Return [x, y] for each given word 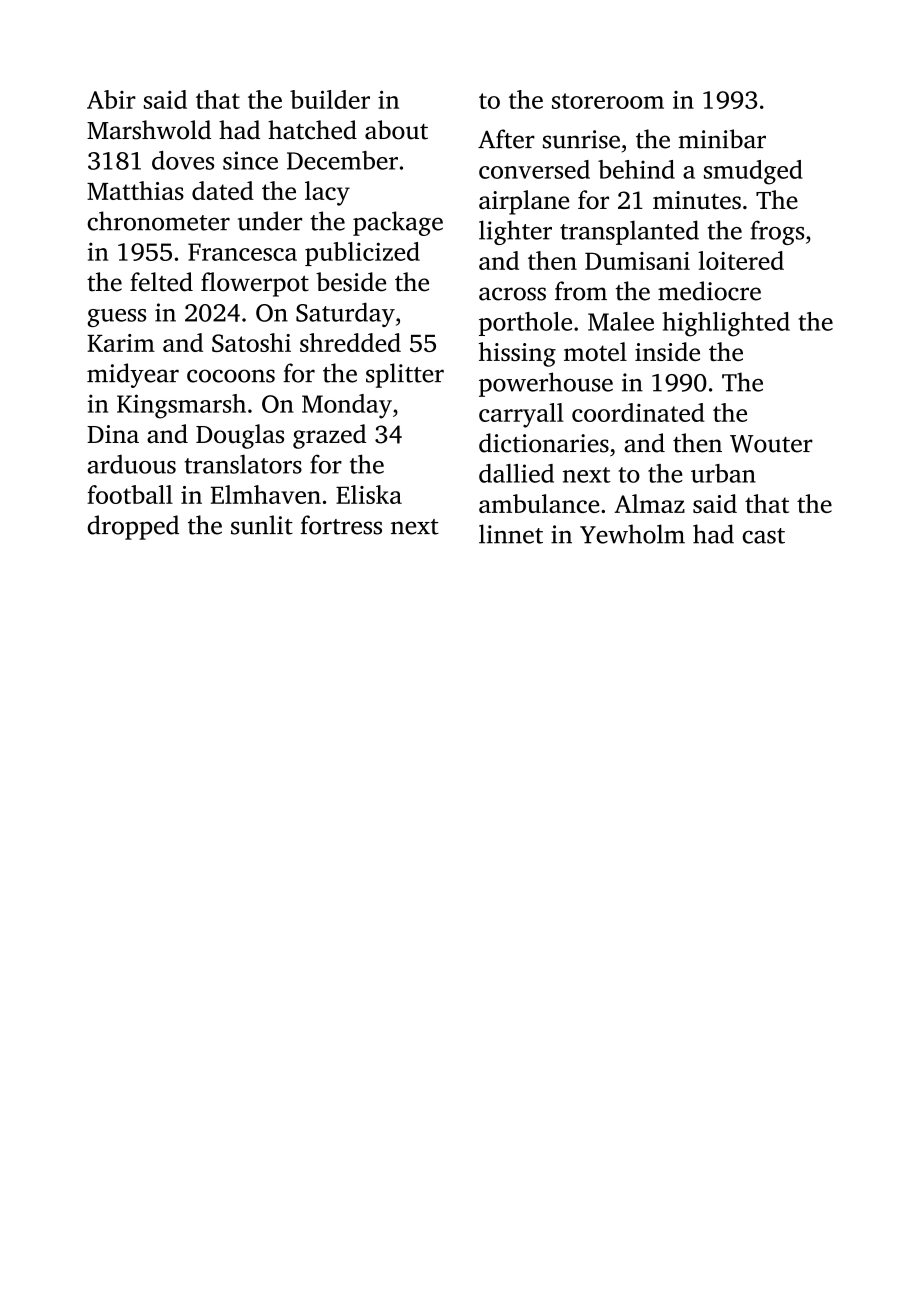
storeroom [608, 101]
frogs [777, 232]
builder [330, 99]
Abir [111, 99]
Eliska [369, 494]
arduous [131, 464]
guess [116, 318]
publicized [362, 254]
